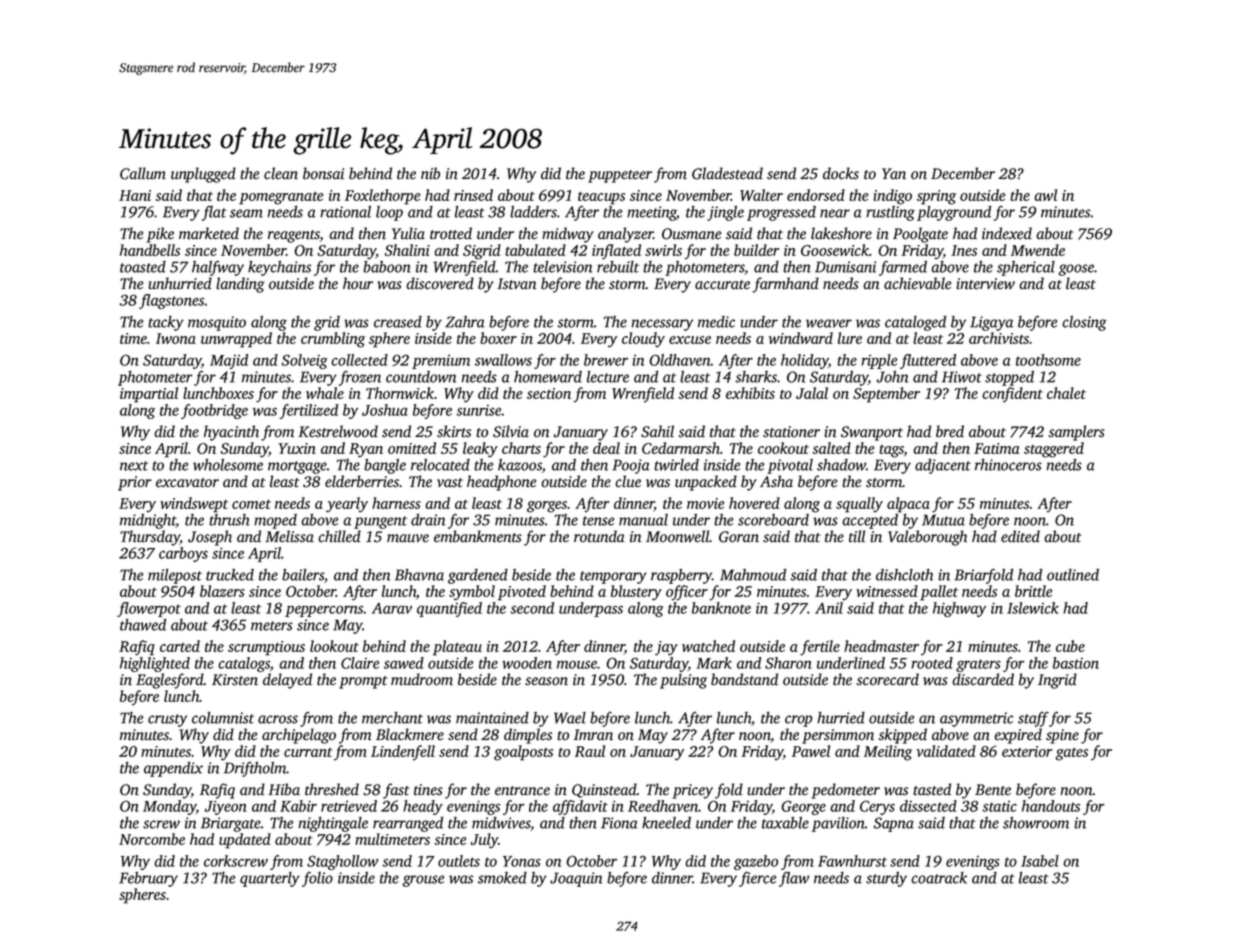 The width and height of the document is (1233, 952). What do you see at coordinates (281, 173) in the document?
I see `clean` at bounding box center [281, 173].
